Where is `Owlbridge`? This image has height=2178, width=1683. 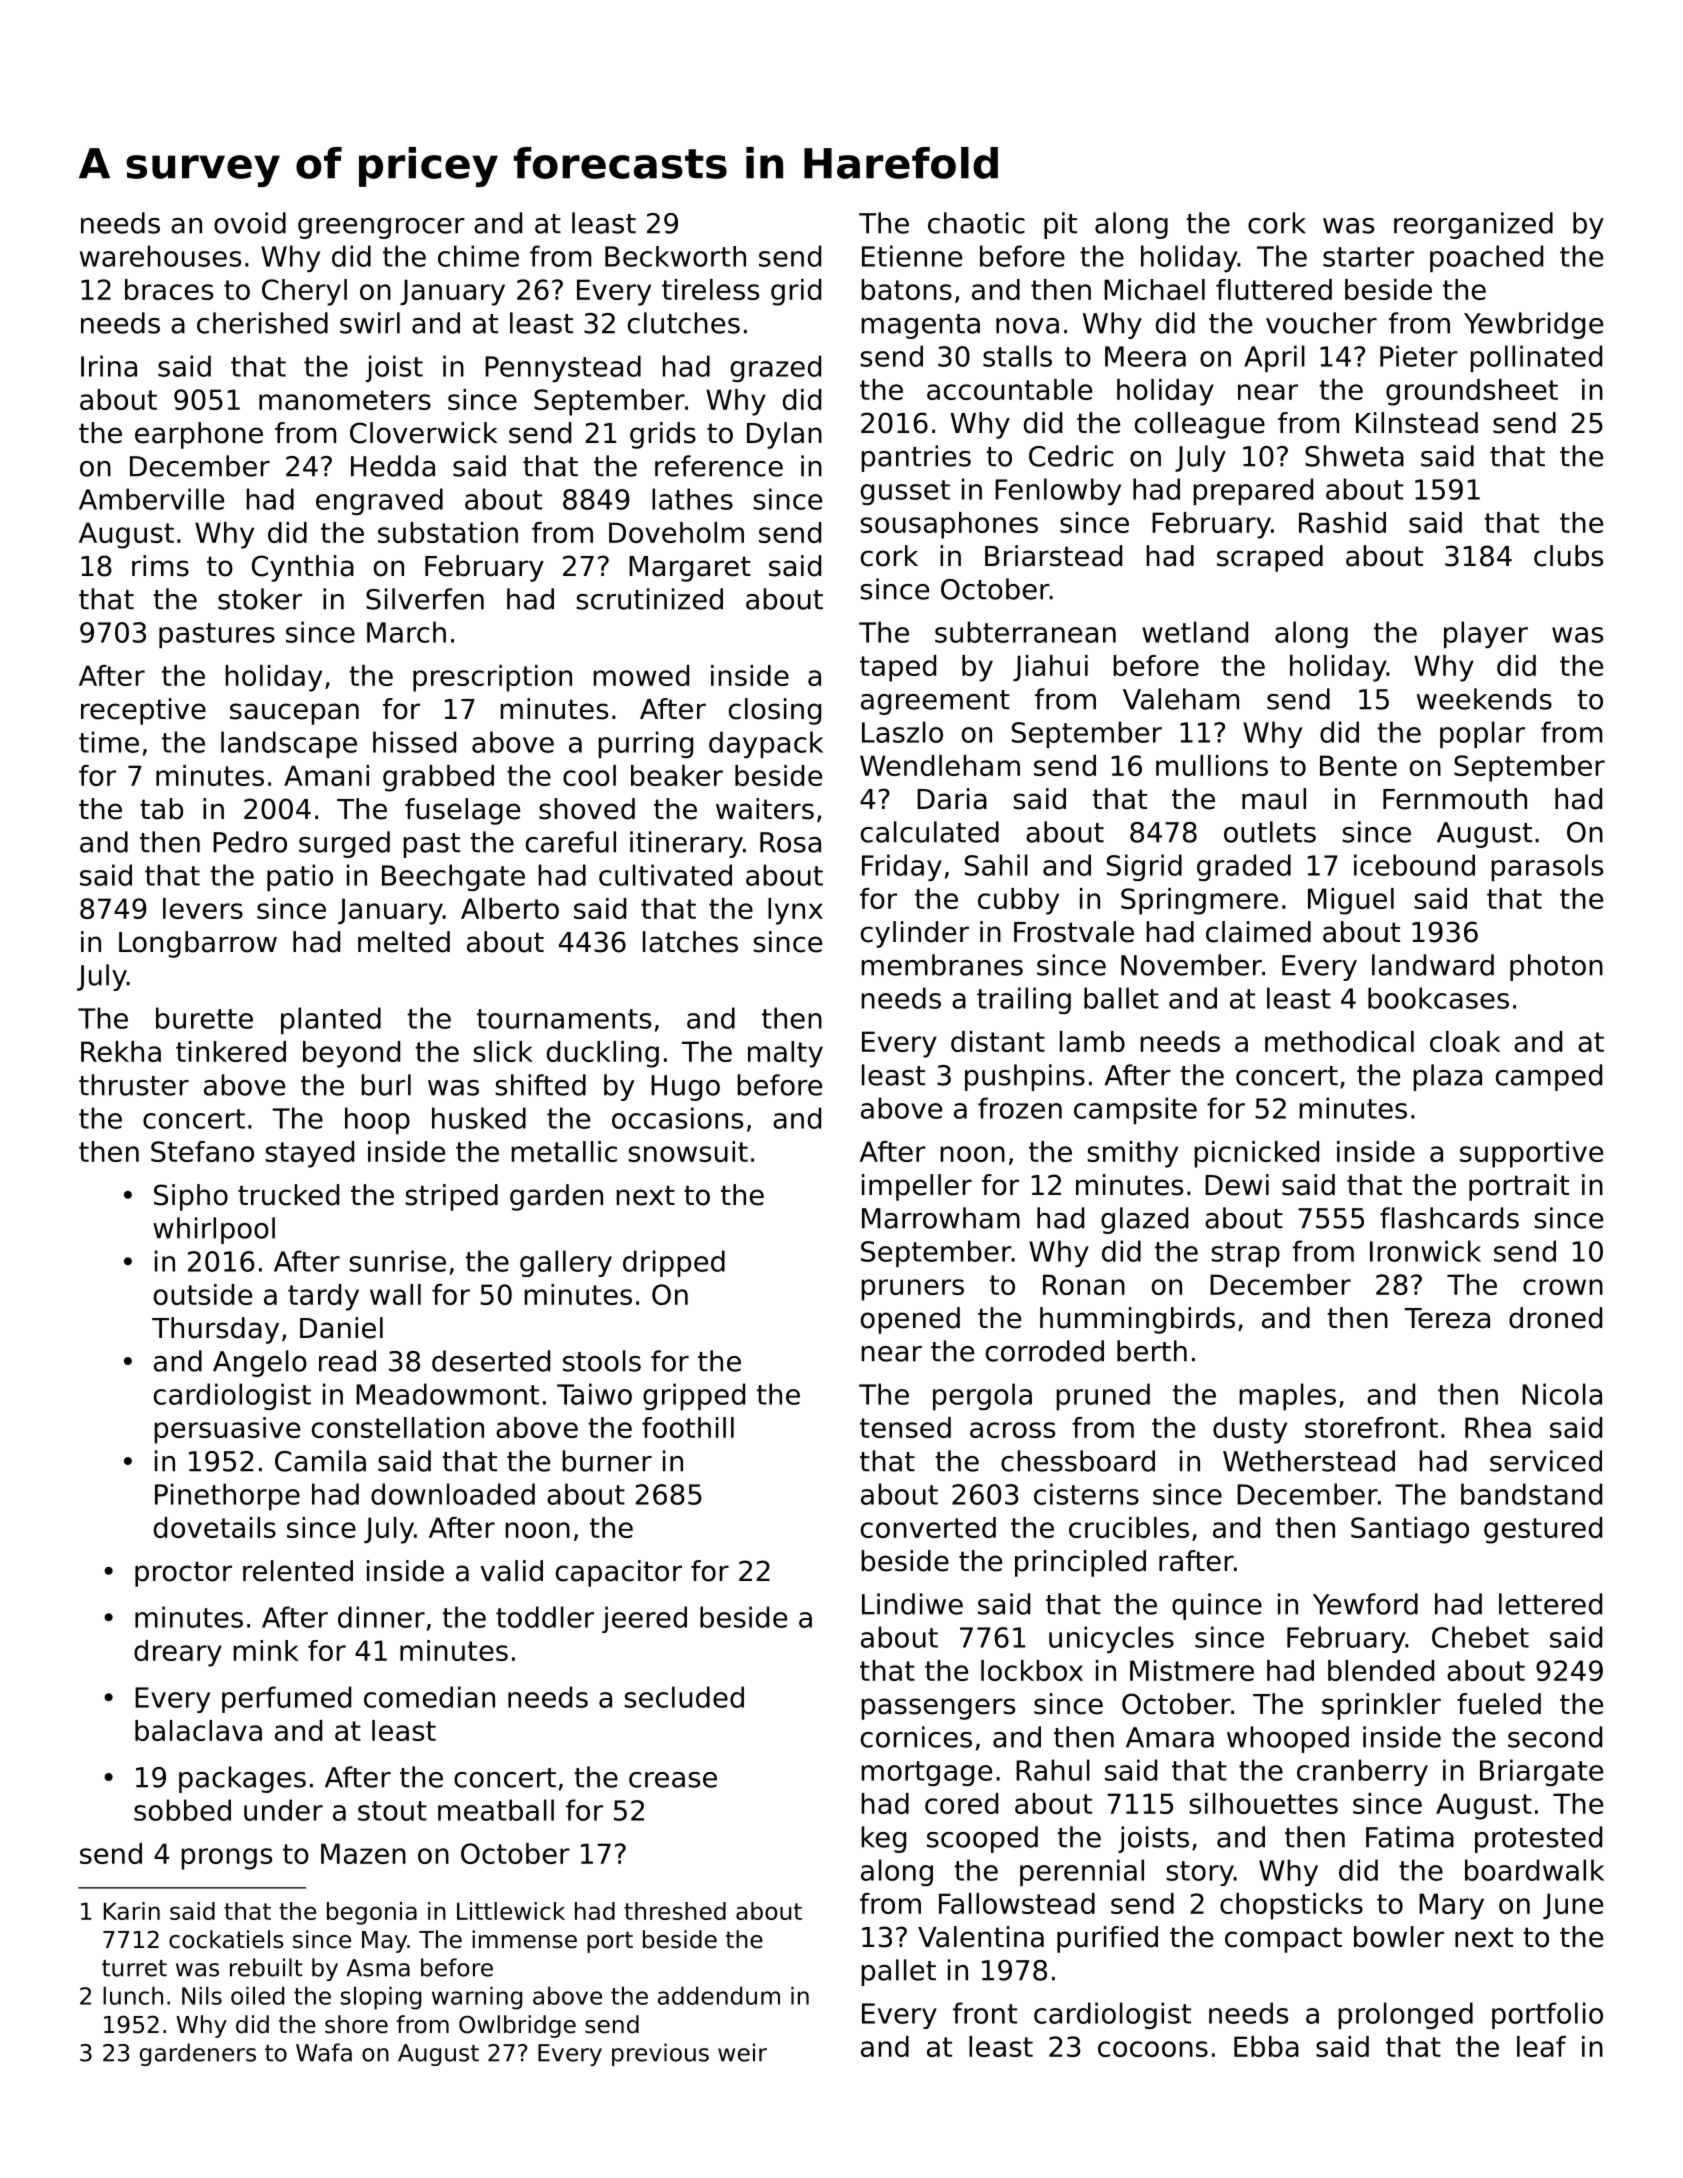 Owlbridge is located at coordinates (517, 2026).
